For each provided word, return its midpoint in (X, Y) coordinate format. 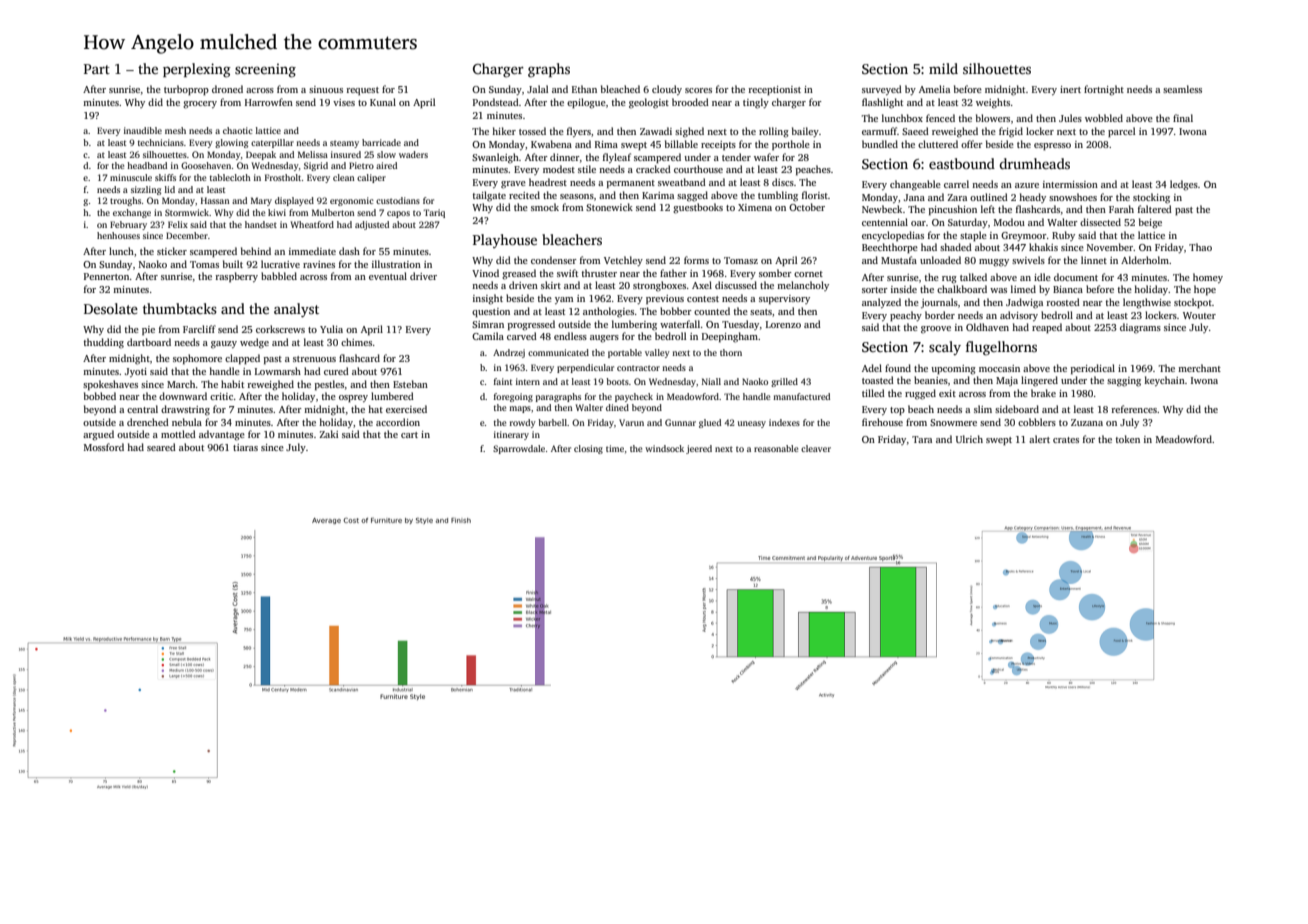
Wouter (1199, 315)
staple (973, 236)
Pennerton (107, 276)
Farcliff (199, 329)
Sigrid (316, 166)
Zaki (328, 434)
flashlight (882, 103)
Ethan (584, 89)
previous (665, 299)
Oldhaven (987, 327)
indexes (784, 422)
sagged (692, 196)
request (363, 91)
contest (703, 299)
